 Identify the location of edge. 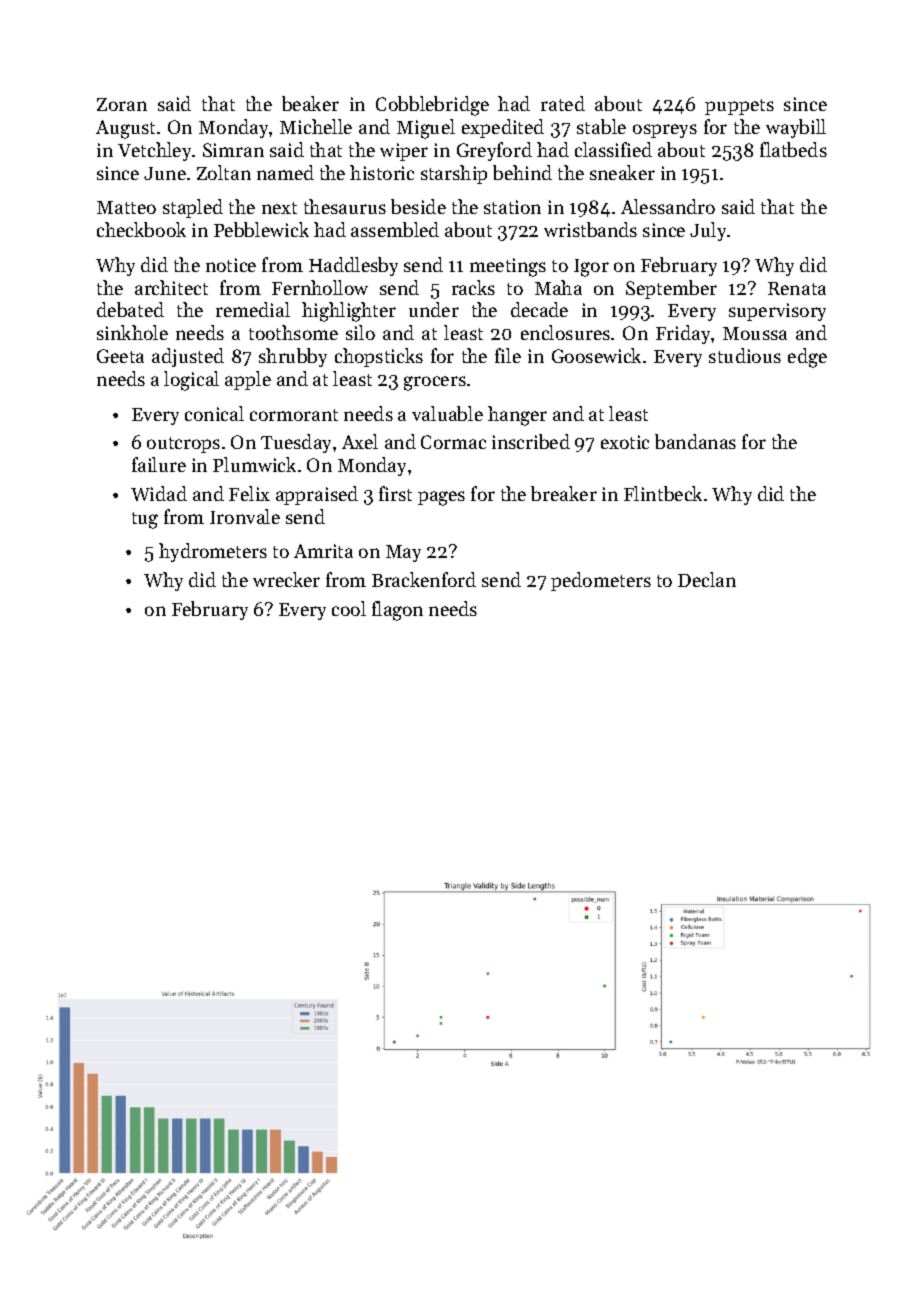
(807, 358).
